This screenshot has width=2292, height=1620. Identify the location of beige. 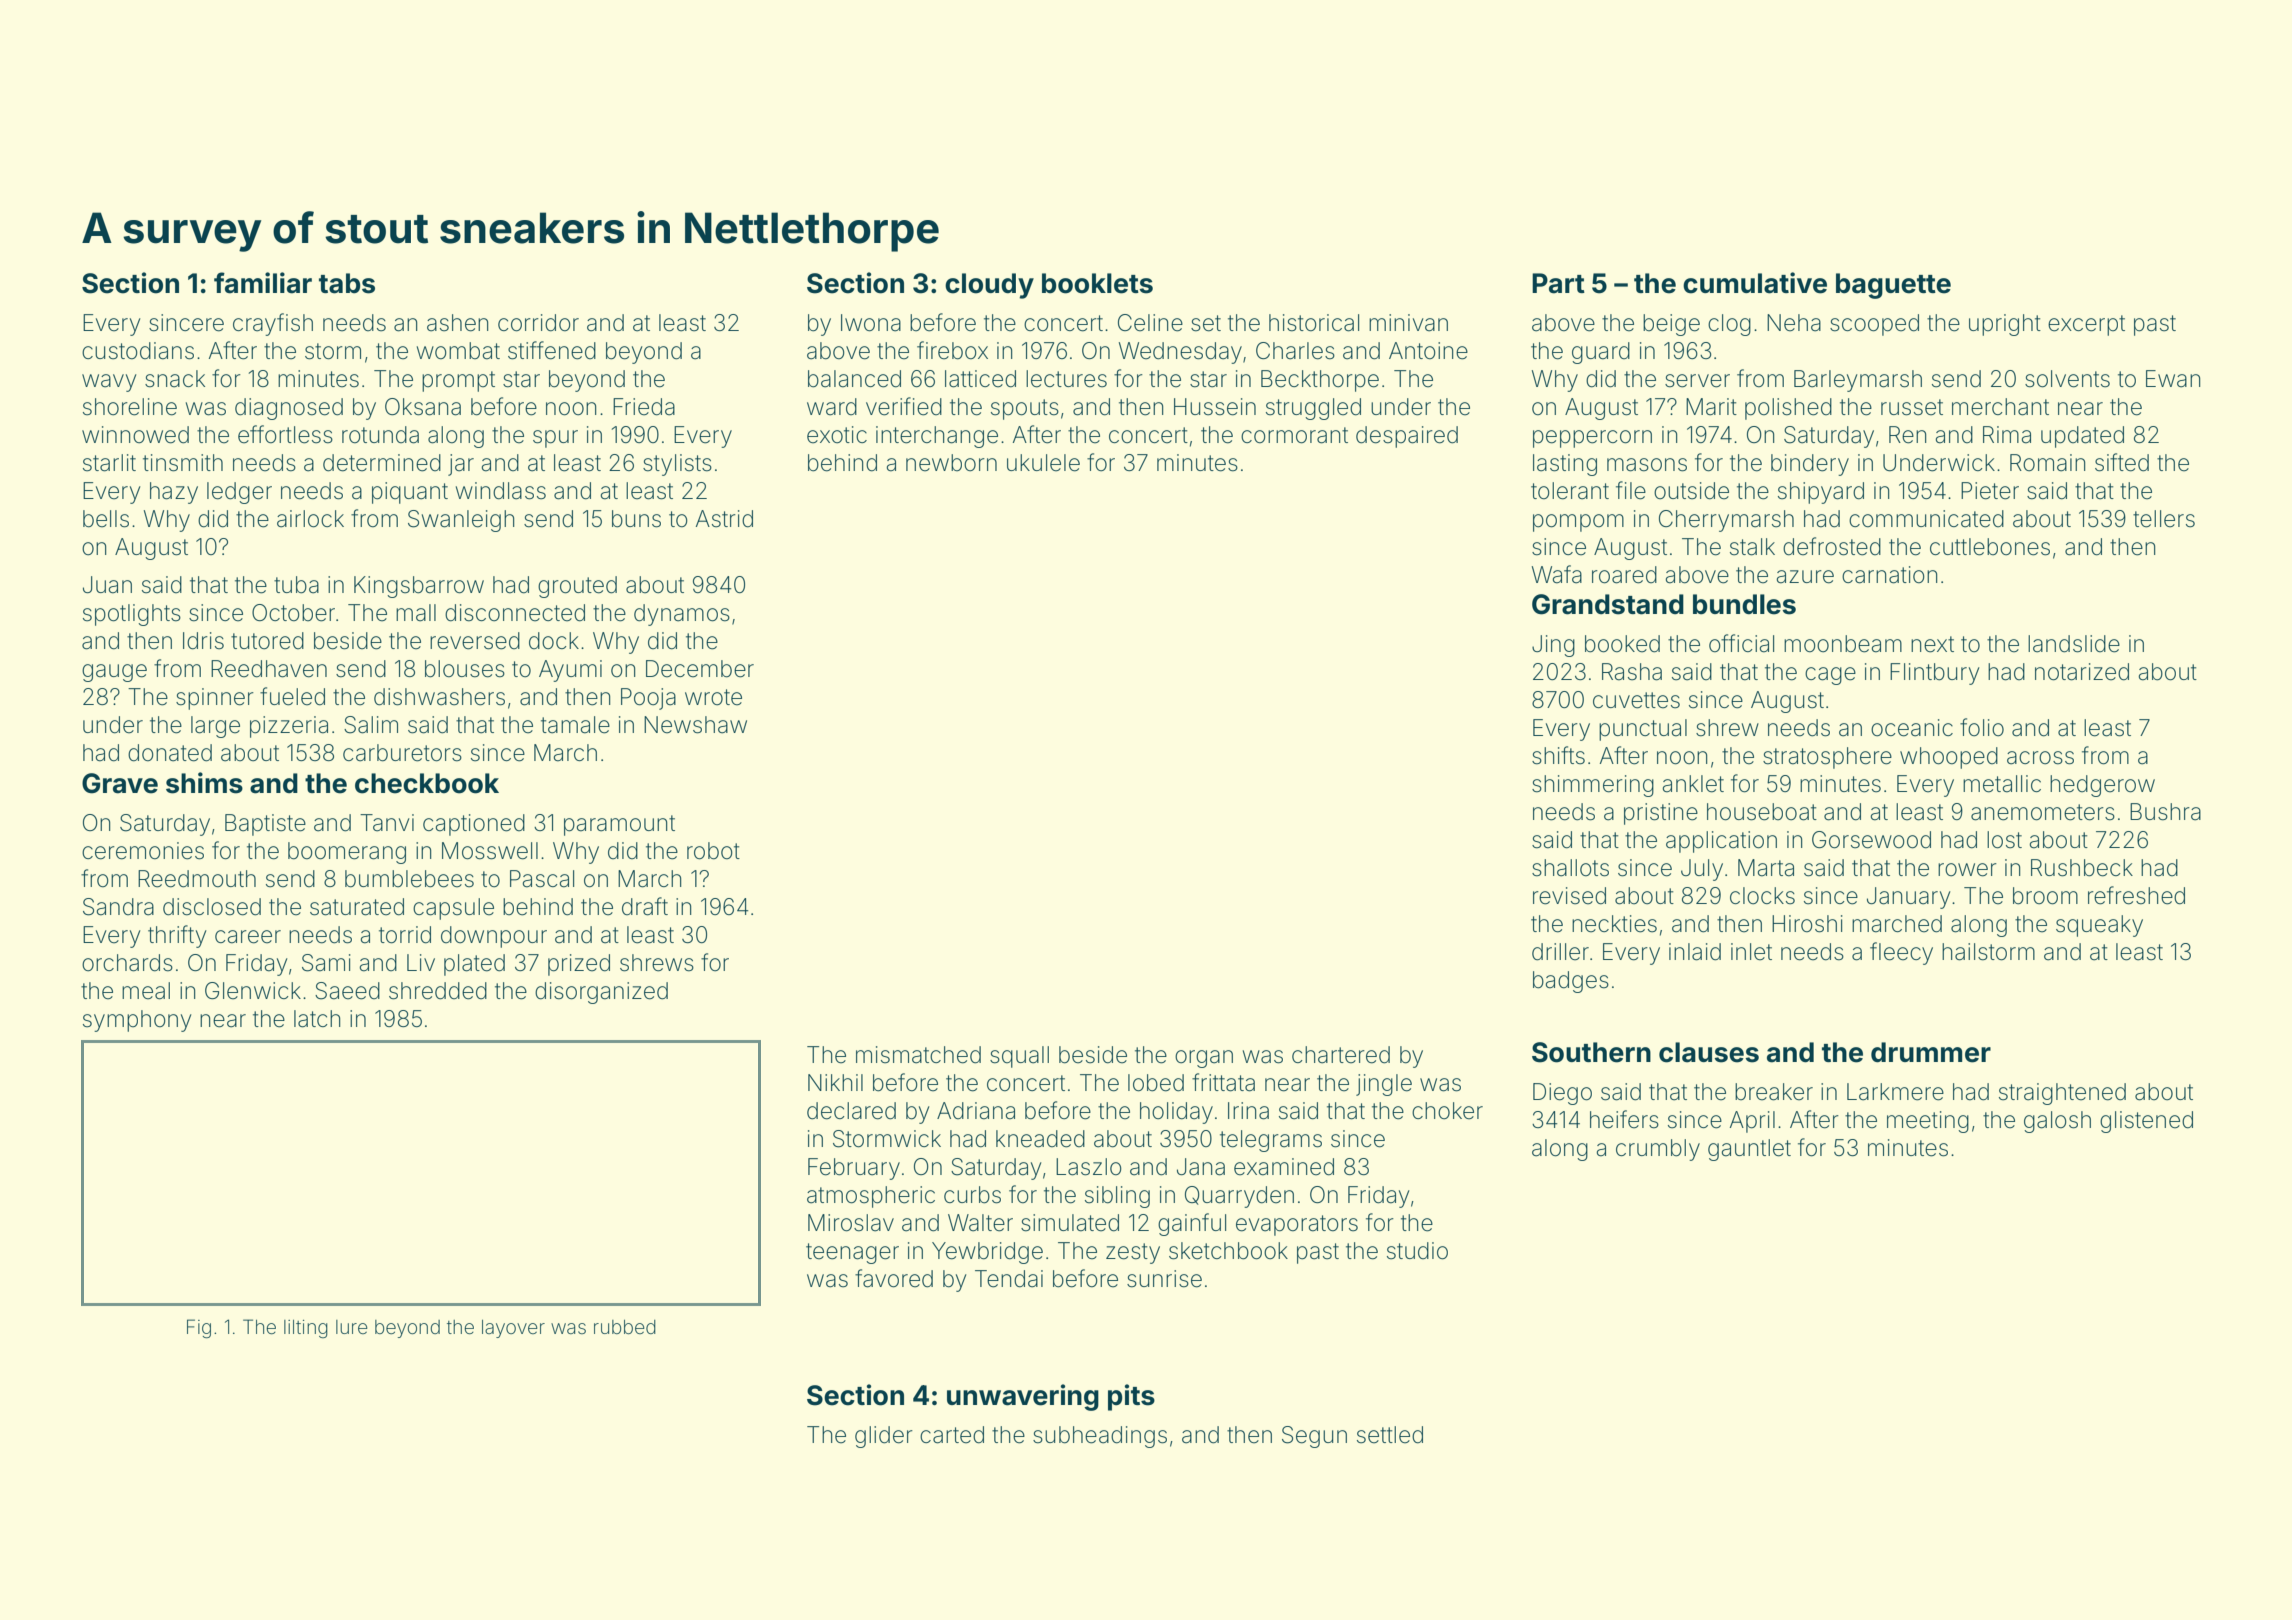
(1671, 325).
